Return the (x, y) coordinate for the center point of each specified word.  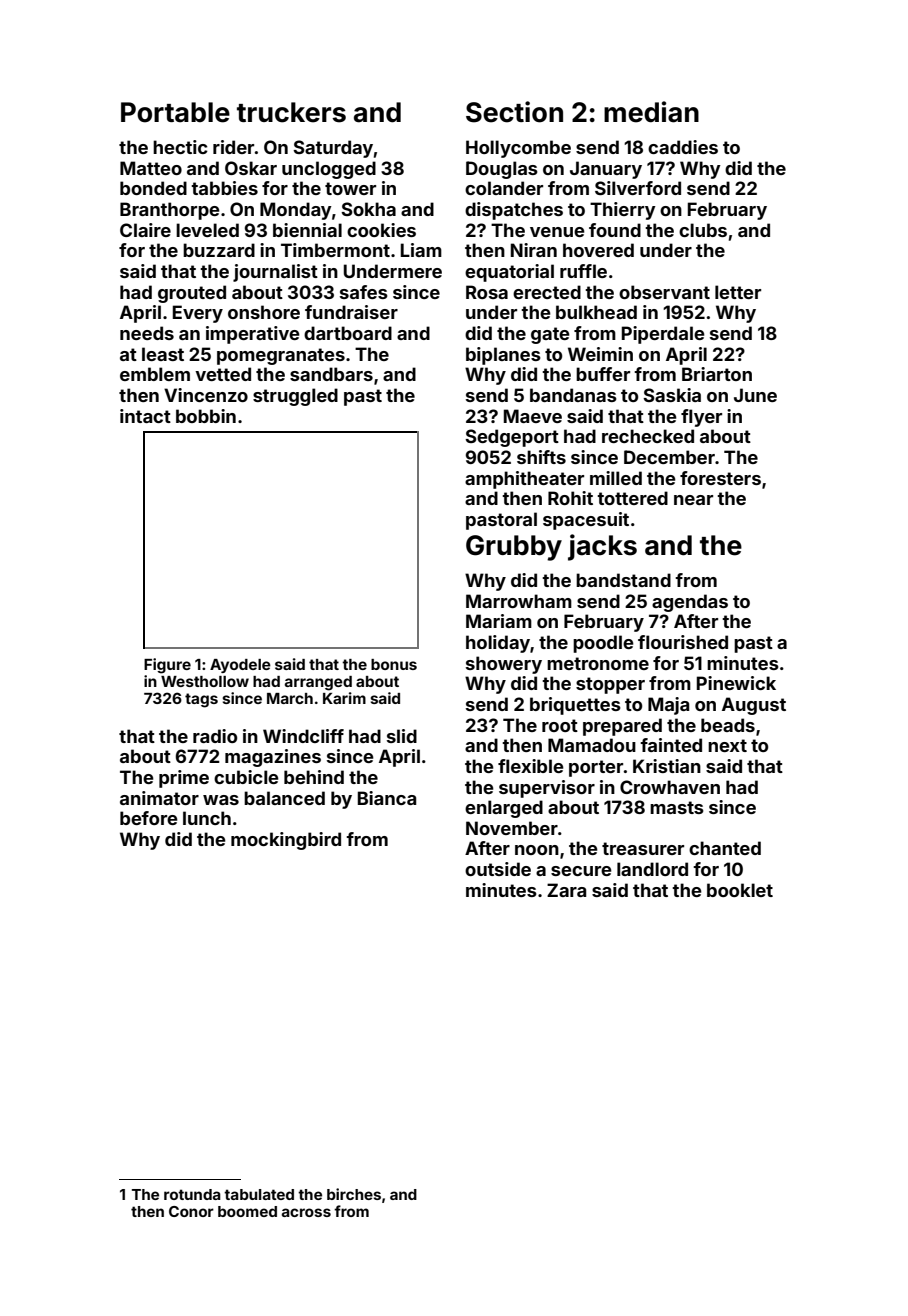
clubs (703, 230)
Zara (566, 890)
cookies (381, 230)
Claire (145, 230)
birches (354, 1194)
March (290, 698)
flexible (531, 766)
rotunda (192, 1194)
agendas (690, 603)
